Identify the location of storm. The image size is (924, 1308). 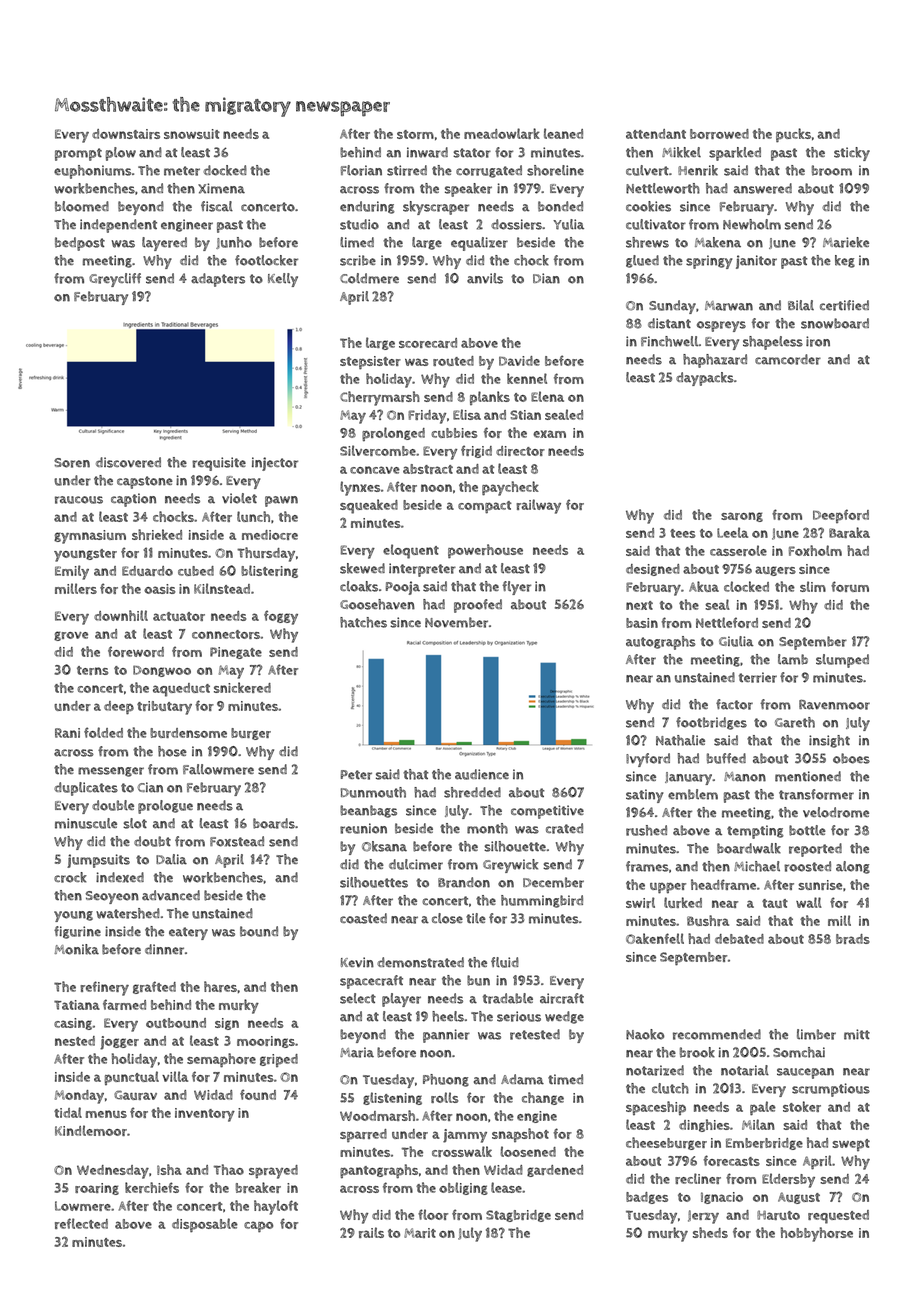
(415, 134).
